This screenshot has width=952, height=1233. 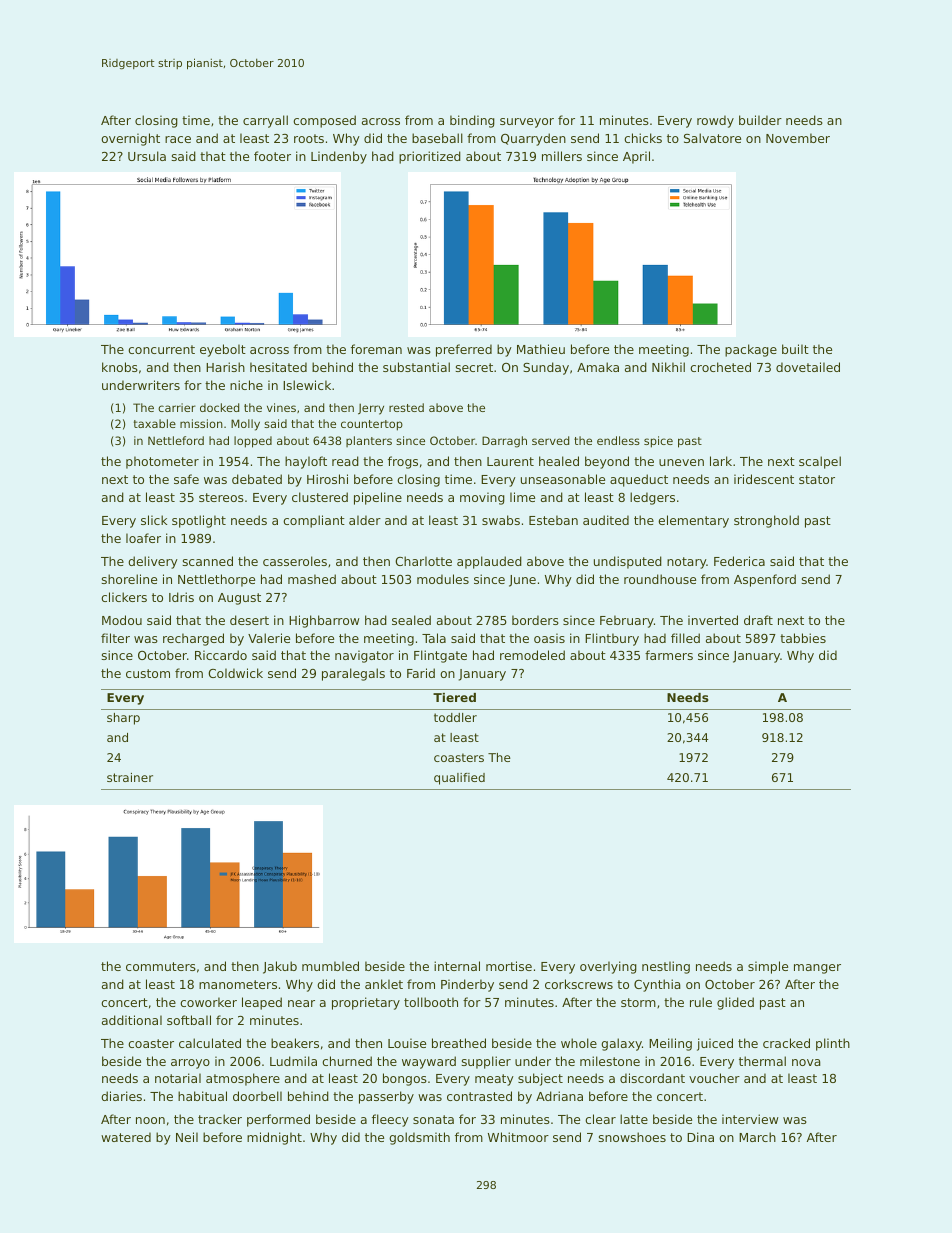 What do you see at coordinates (522, 497) in the screenshot?
I see `lime` at bounding box center [522, 497].
